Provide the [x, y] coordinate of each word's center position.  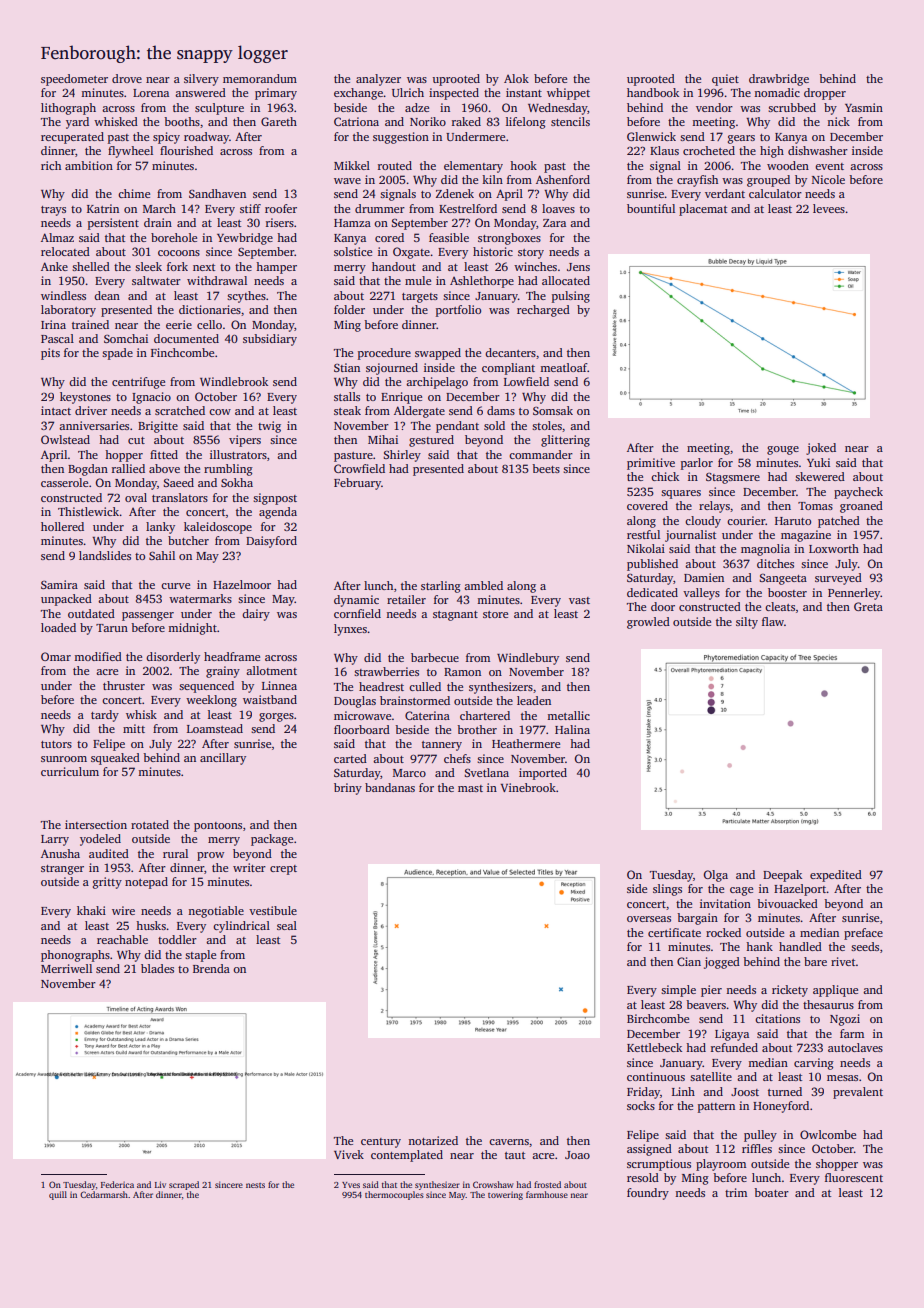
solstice [353, 251]
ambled [483, 585]
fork [177, 266]
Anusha [60, 853]
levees [829, 208]
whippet [568, 94]
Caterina [427, 715]
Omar [56, 656]
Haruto [793, 521]
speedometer [74, 80]
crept [283, 870]
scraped [184, 1185]
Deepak [782, 876]
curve [175, 586]
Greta [868, 606]
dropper [825, 94]
